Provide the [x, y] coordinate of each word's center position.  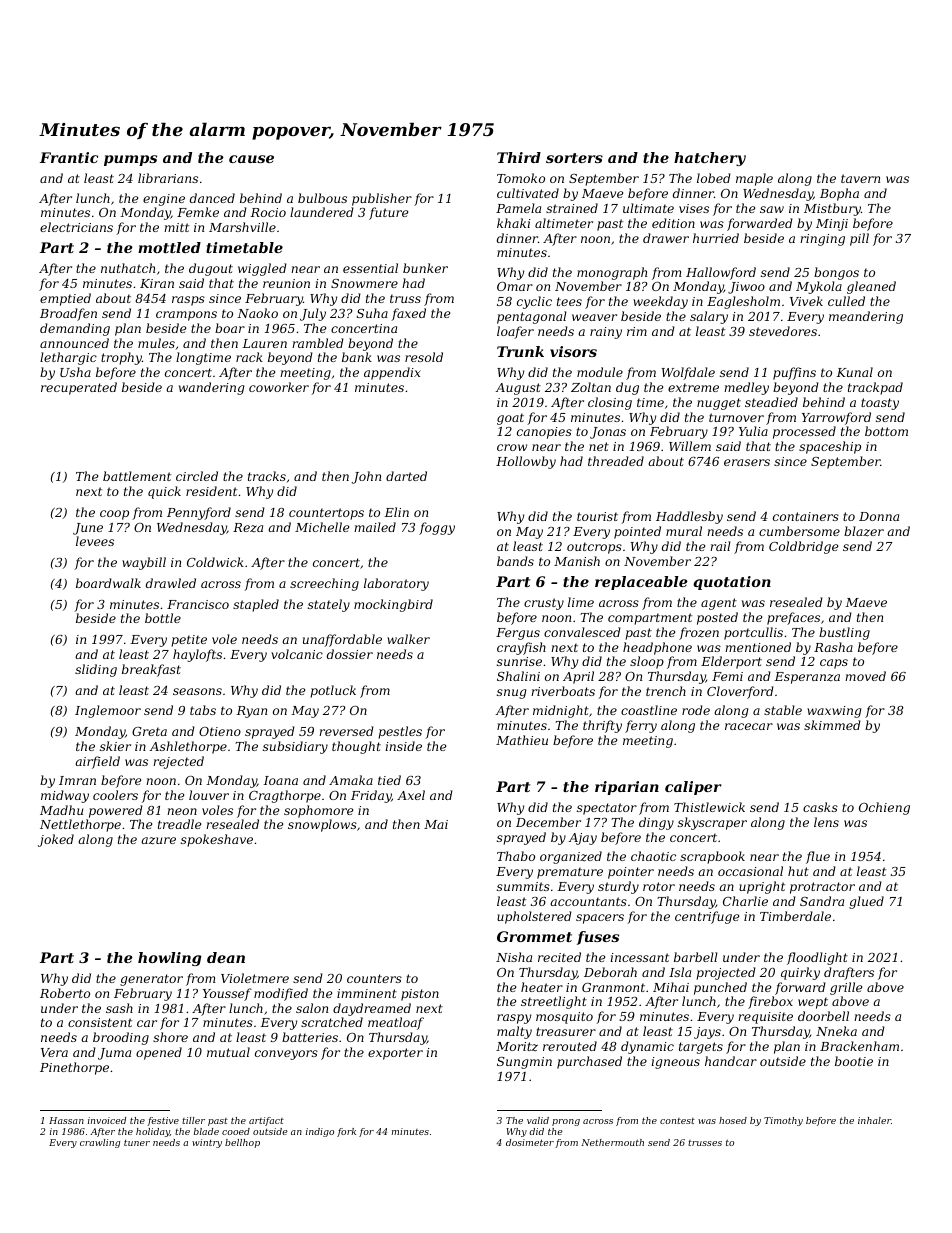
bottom [886, 431]
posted [717, 618]
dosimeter [530, 1142]
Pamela [518, 208]
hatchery [710, 159]
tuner [137, 1143]
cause [251, 159]
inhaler [874, 1120]
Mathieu [522, 740]
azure [158, 841]
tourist [597, 516]
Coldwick [215, 562]
